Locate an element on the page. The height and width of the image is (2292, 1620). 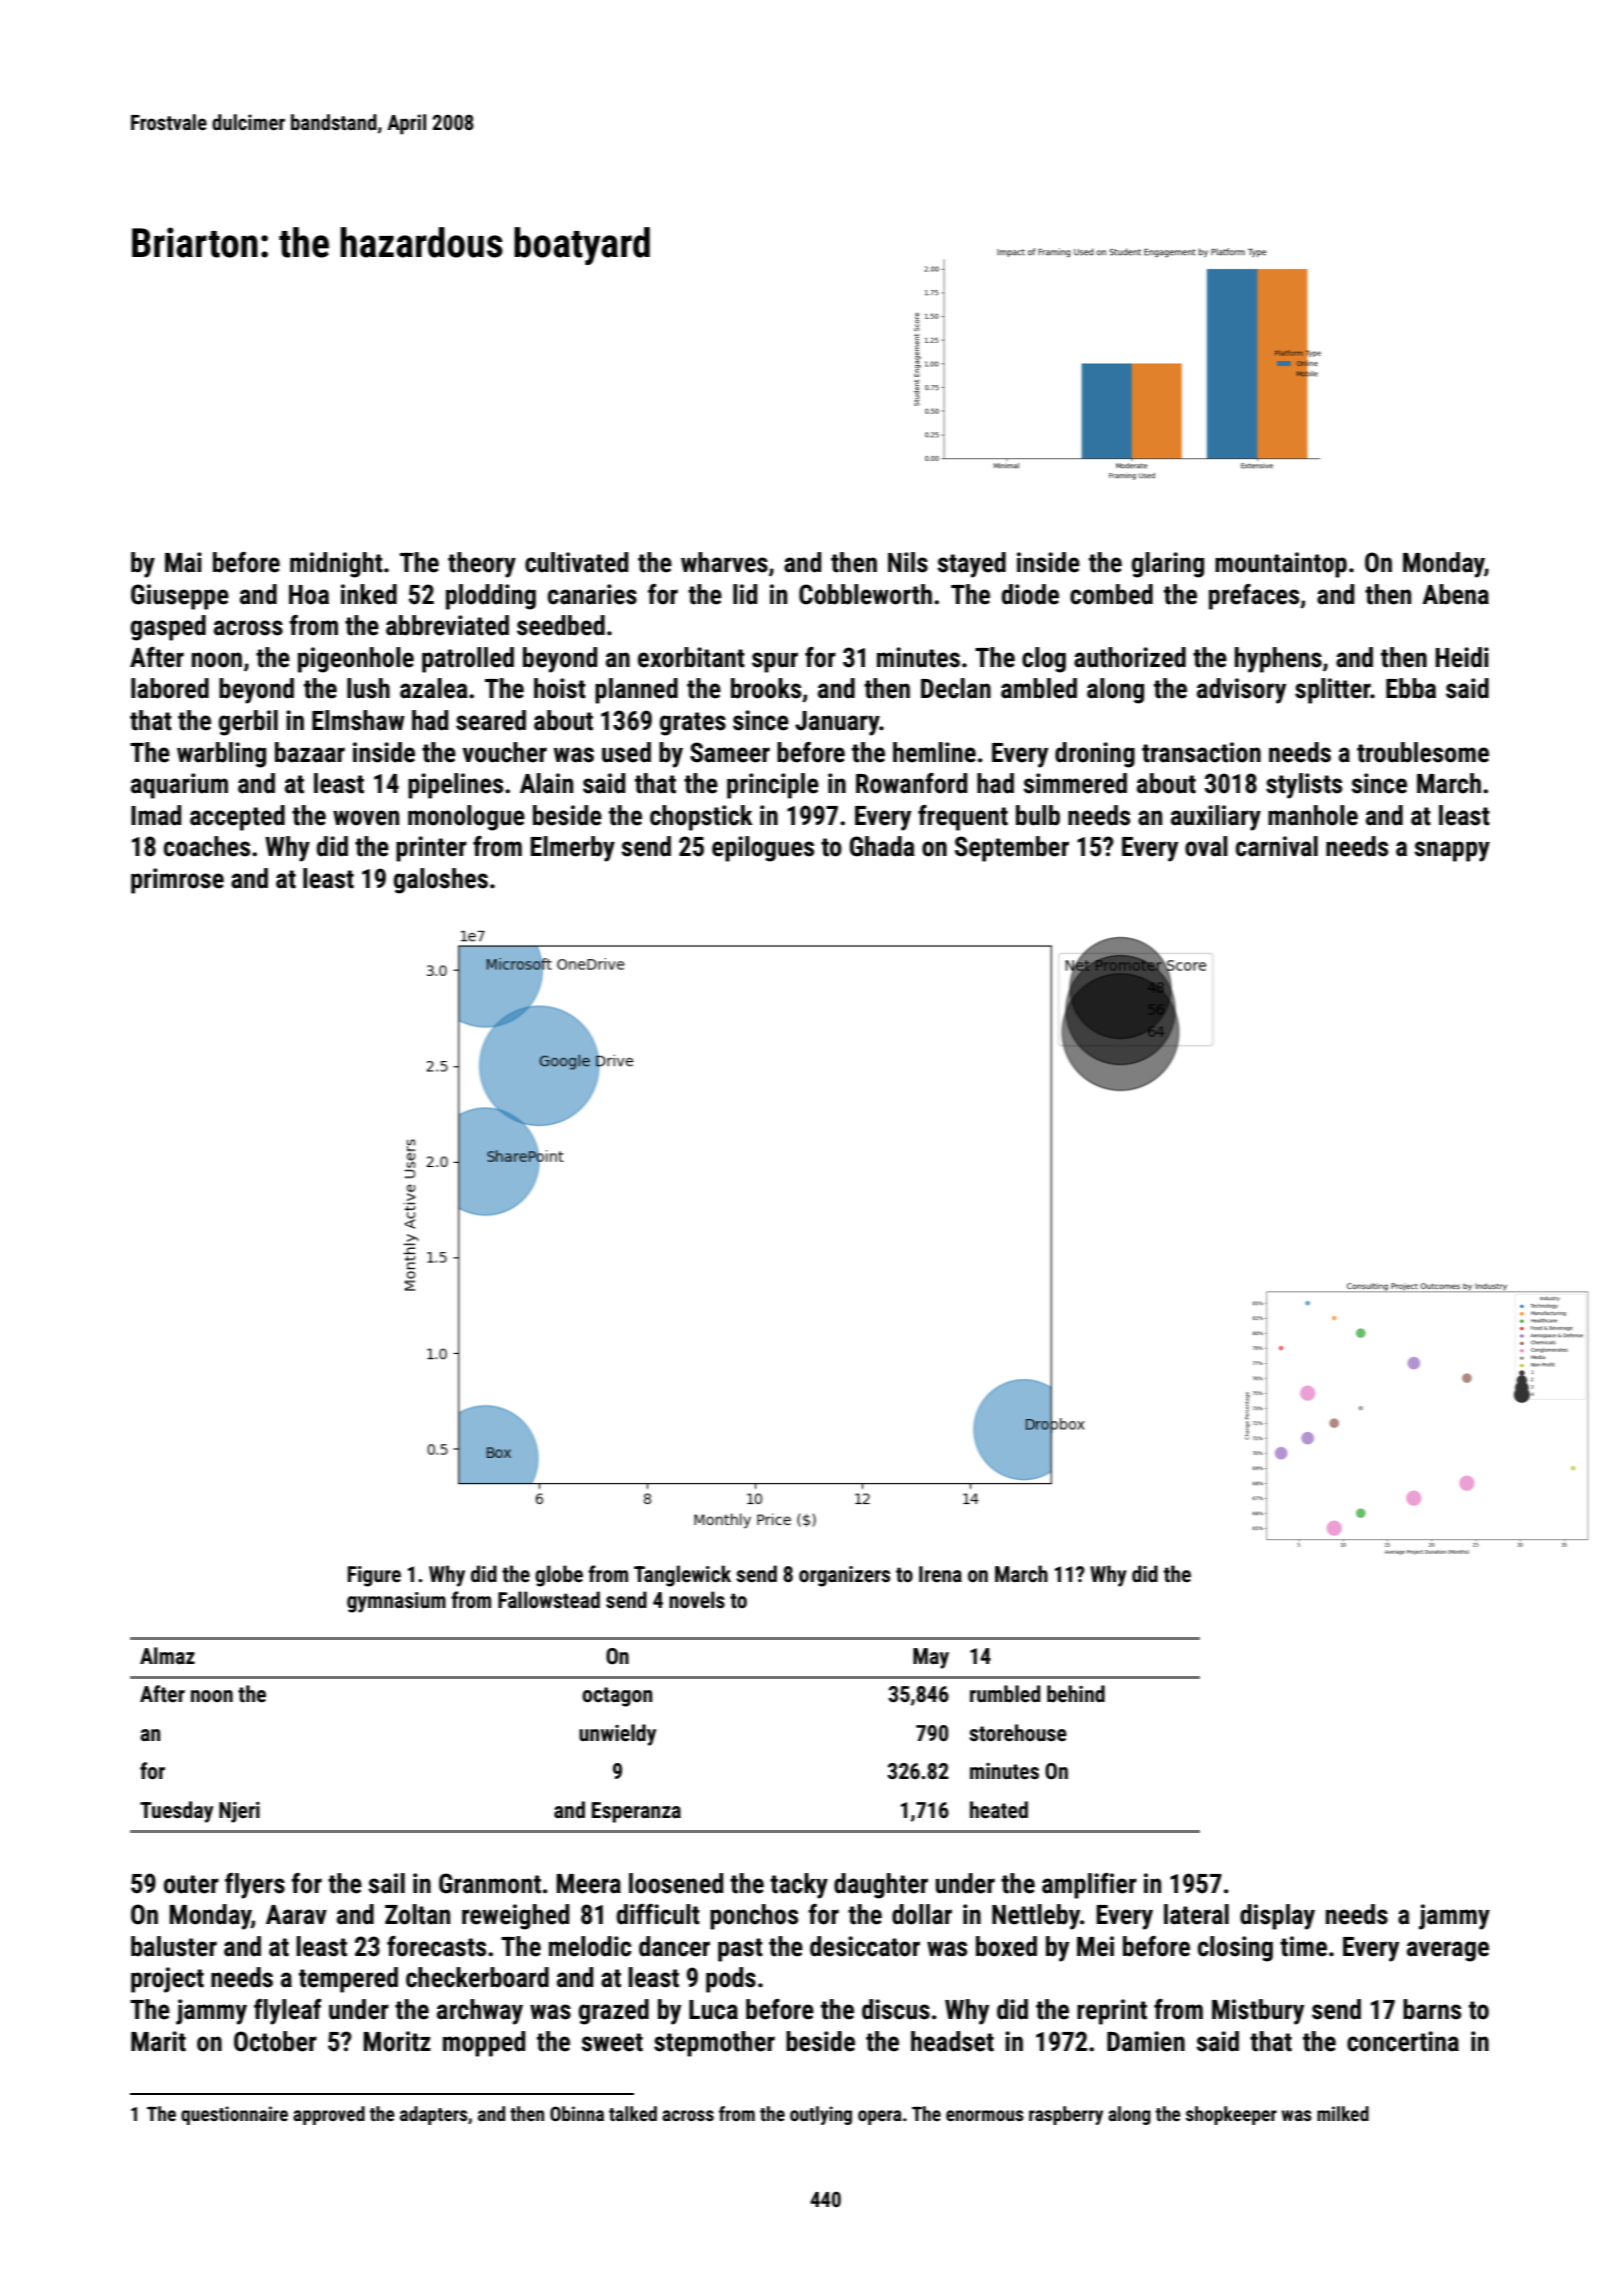
questionnaire is located at coordinates (234, 2115).
